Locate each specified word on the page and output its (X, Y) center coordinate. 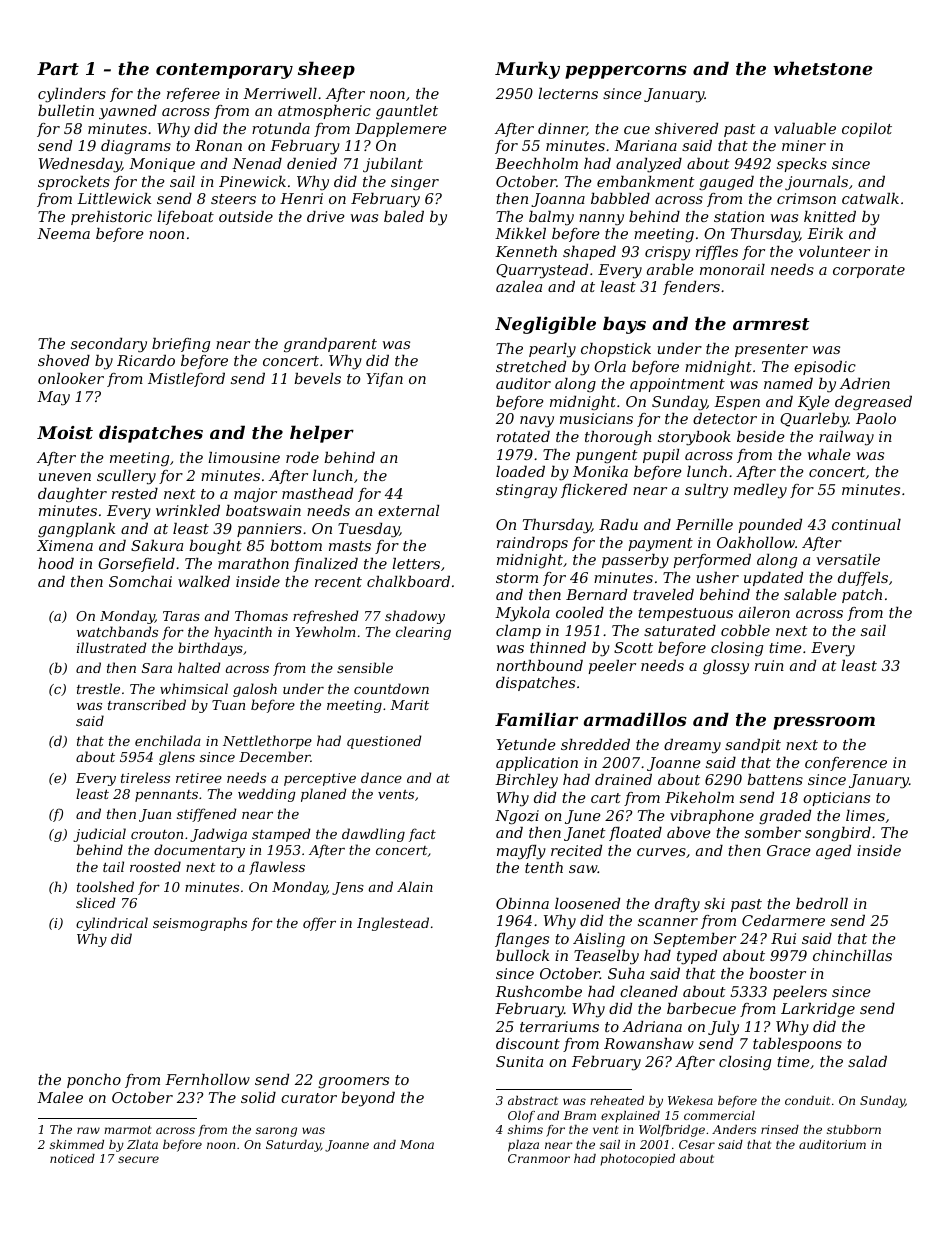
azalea (519, 287)
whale (829, 454)
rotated (523, 436)
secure (138, 1159)
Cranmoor (539, 1158)
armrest (771, 324)
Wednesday (80, 165)
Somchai (140, 581)
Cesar (697, 1144)
